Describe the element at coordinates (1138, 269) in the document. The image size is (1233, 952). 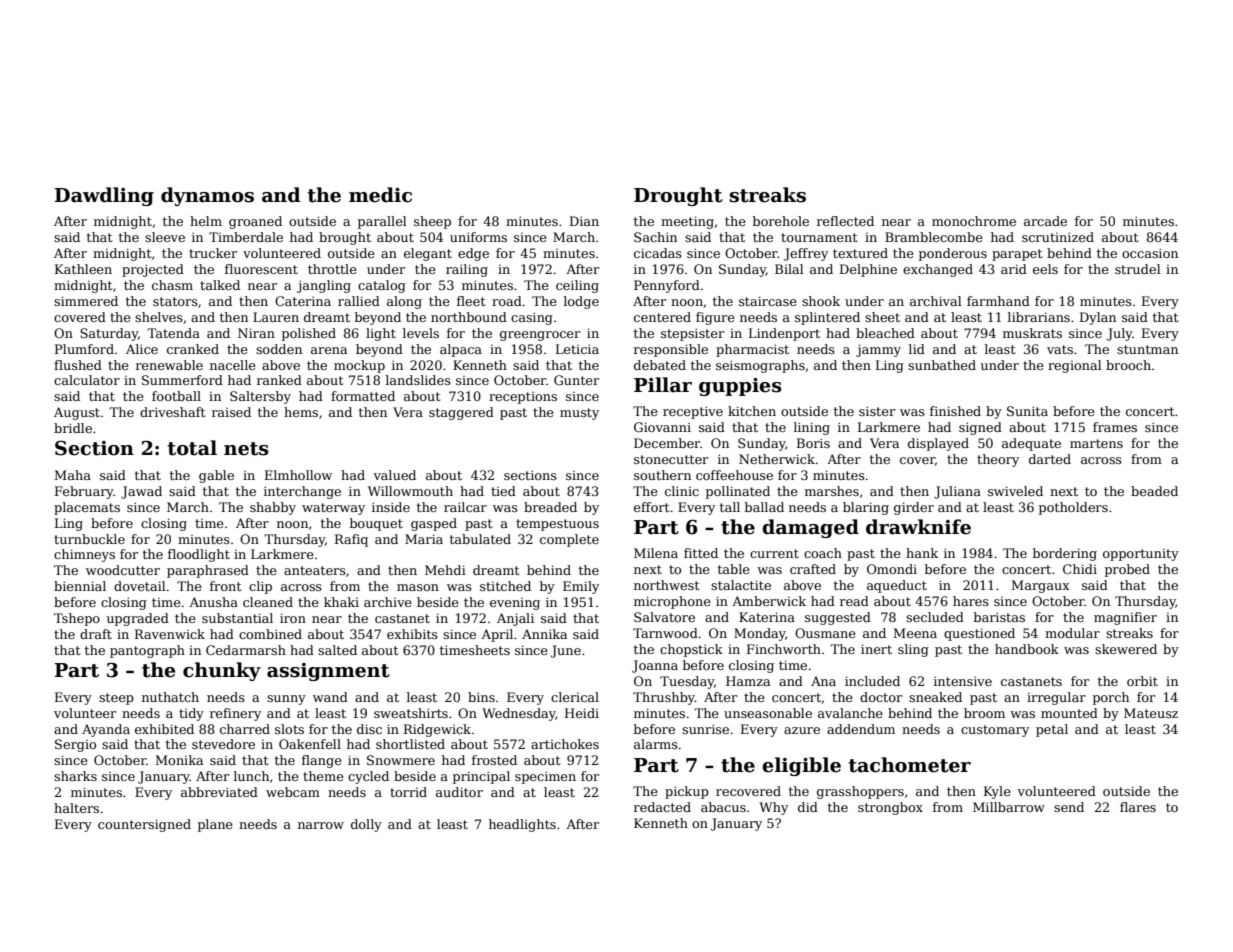
I see `strudel` at that location.
